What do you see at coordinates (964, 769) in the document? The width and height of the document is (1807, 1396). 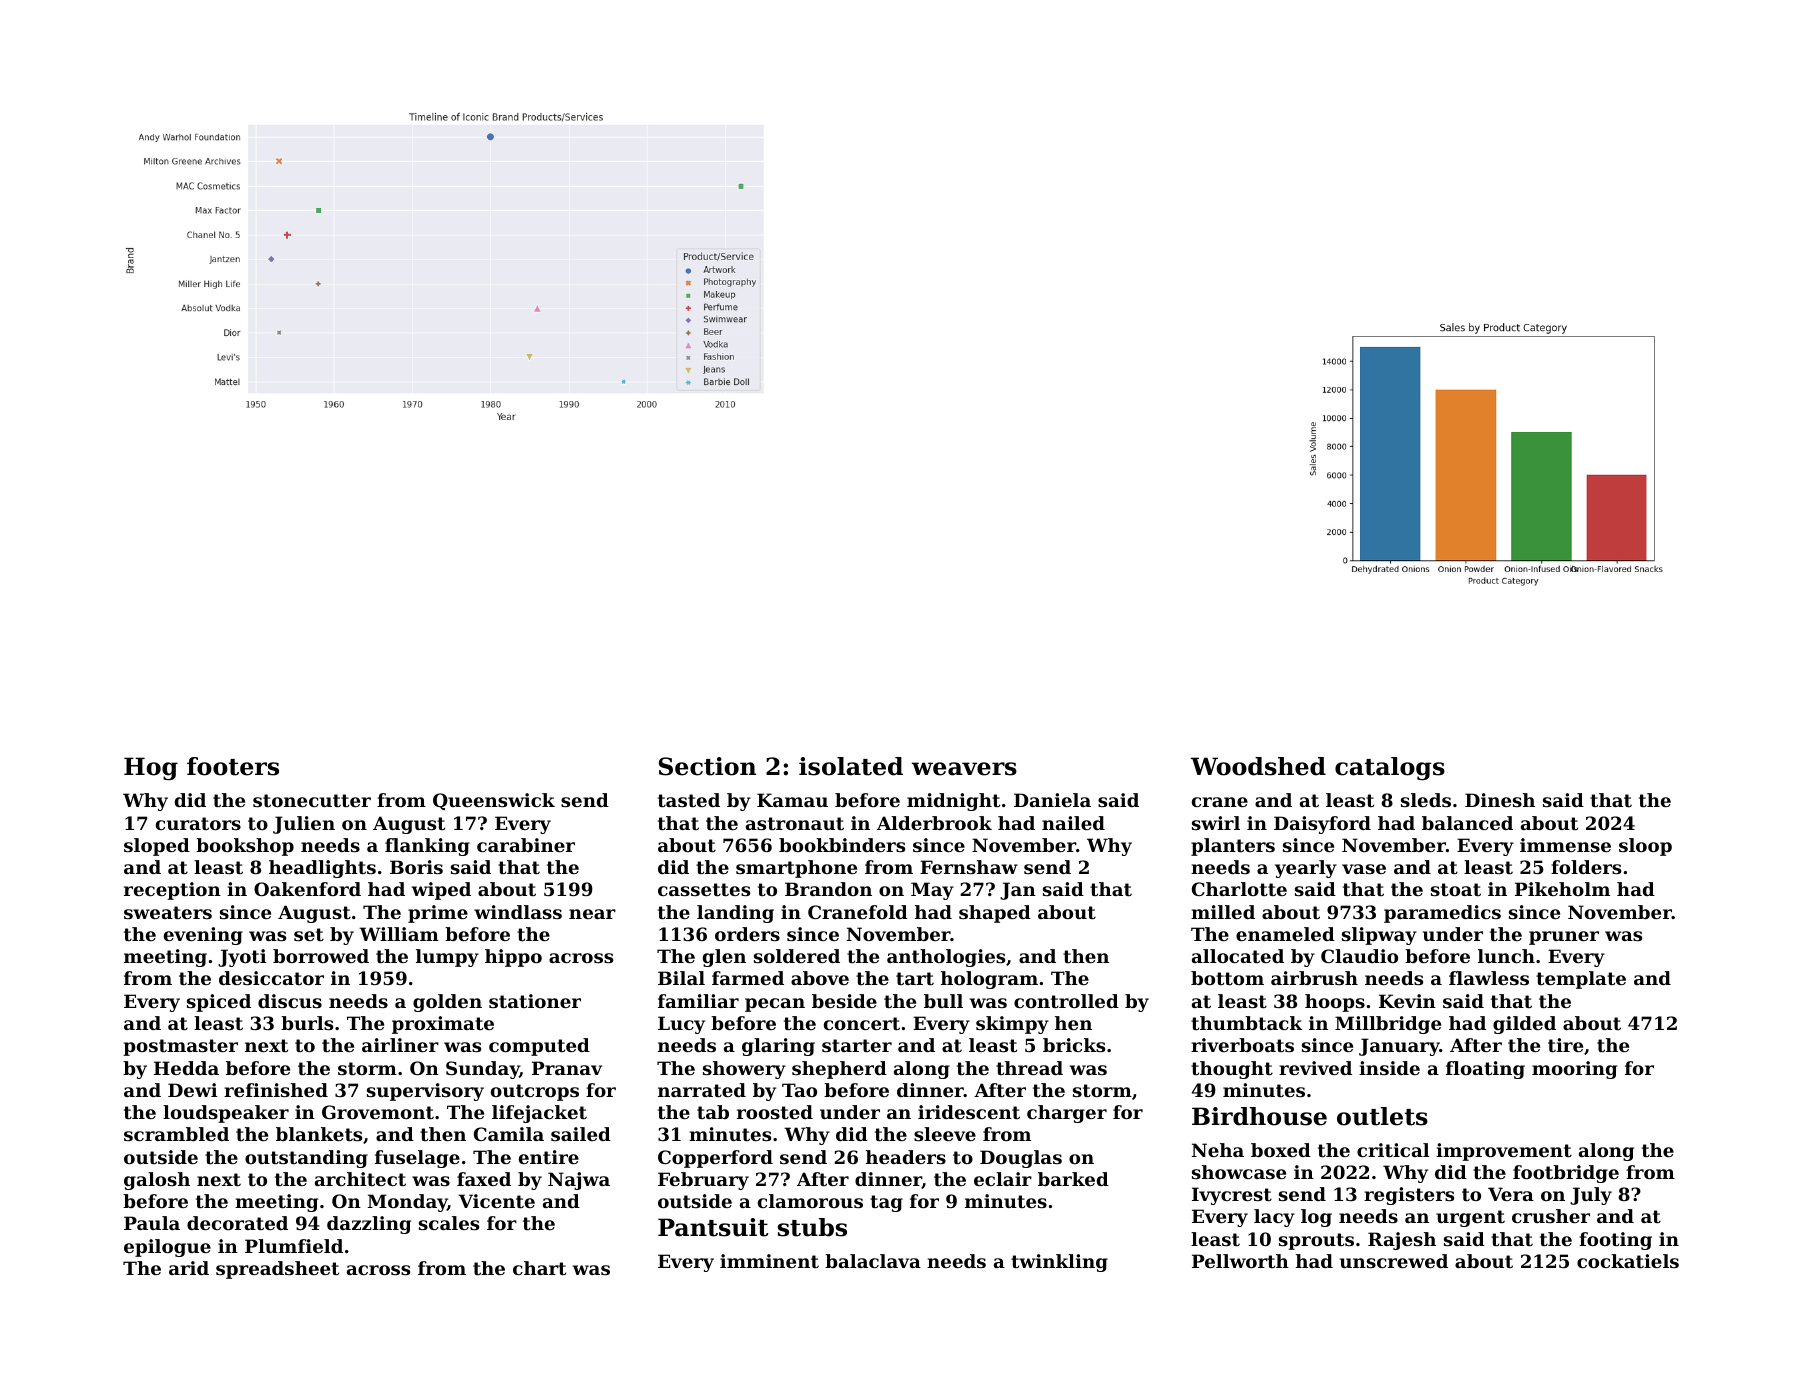 I see `weavers` at bounding box center [964, 769].
